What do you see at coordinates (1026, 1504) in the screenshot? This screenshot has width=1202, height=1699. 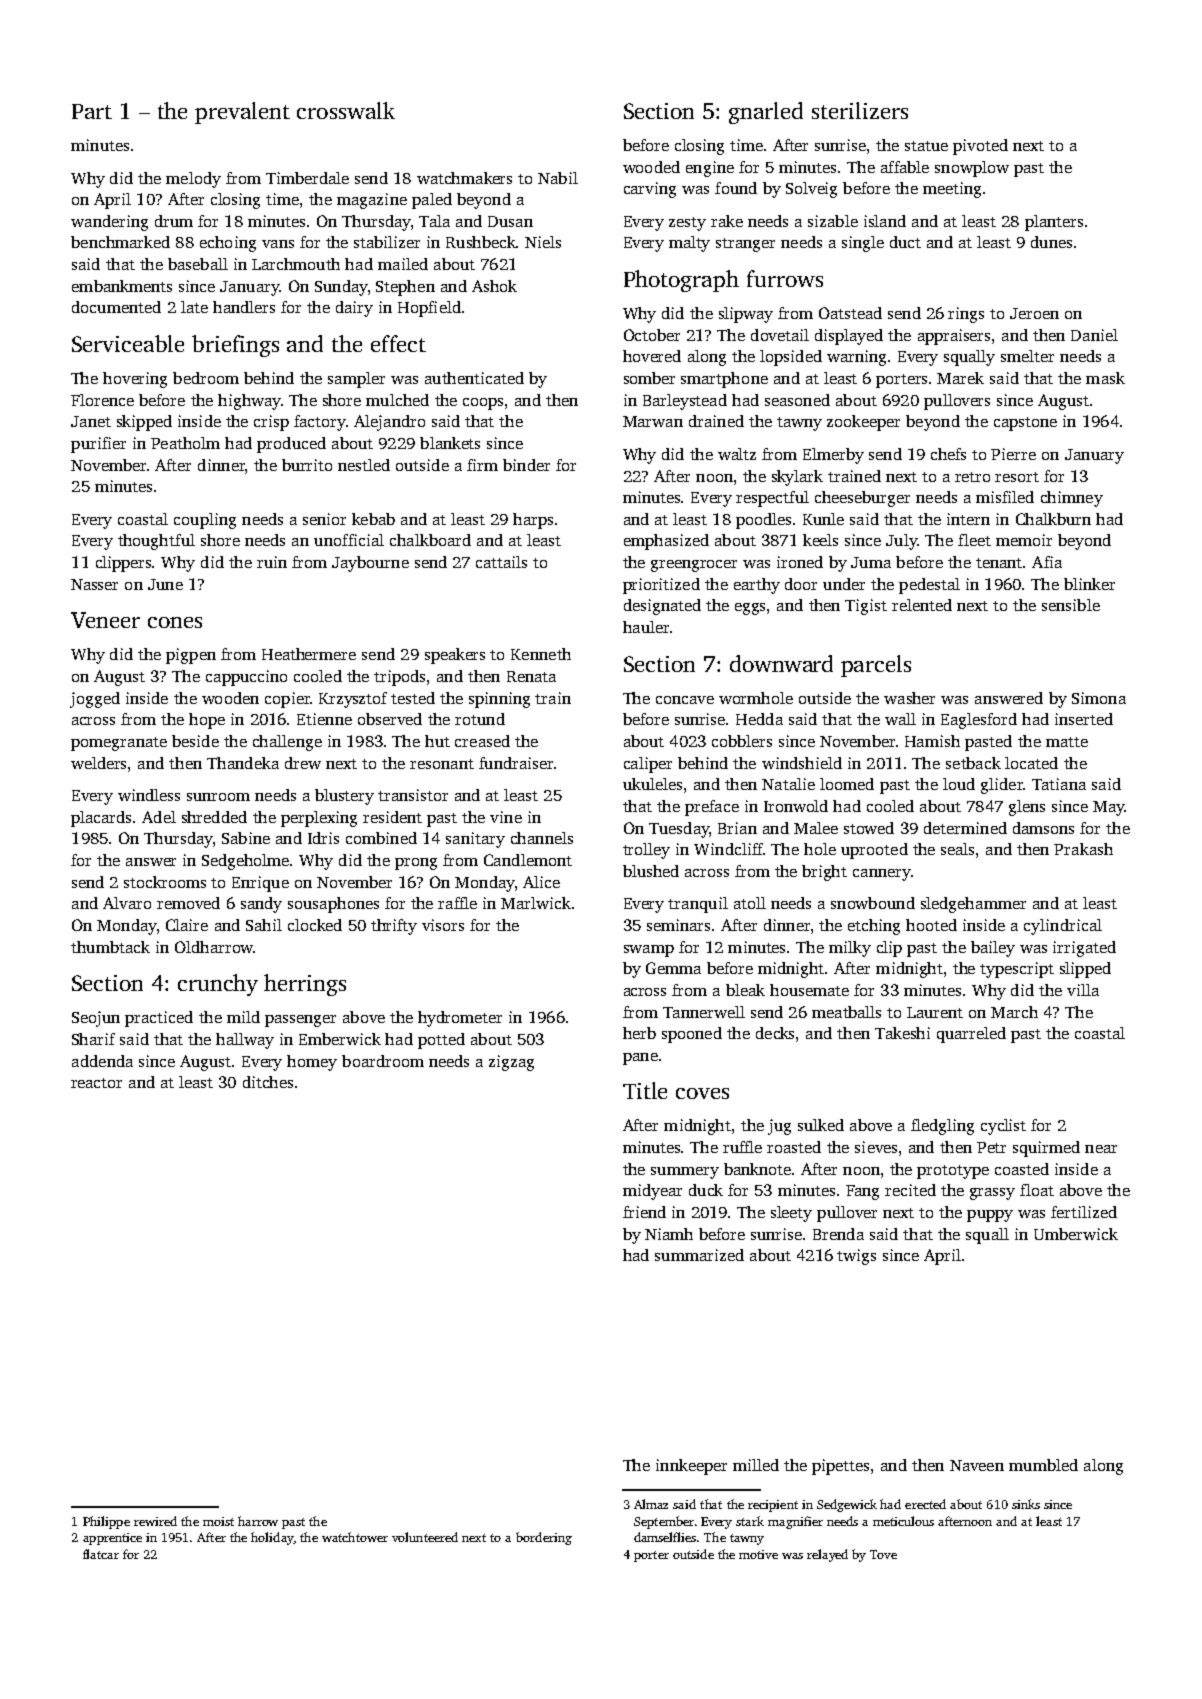 I see `sinks` at bounding box center [1026, 1504].
